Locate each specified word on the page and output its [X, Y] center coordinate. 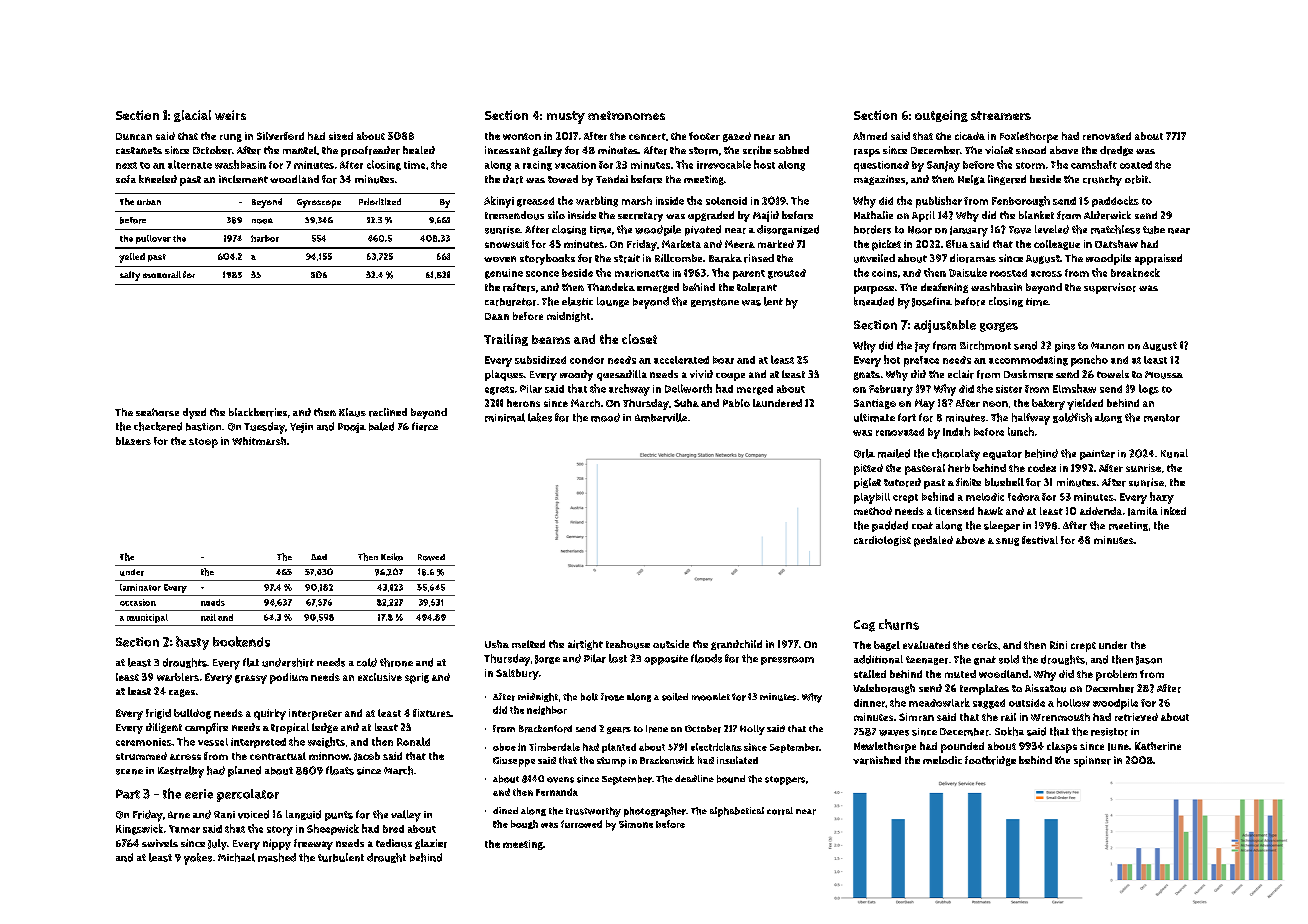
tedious [394, 843]
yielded [1085, 404]
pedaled [933, 541]
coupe [730, 377]
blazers [133, 441]
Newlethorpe [885, 747]
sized [341, 136]
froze [612, 697]
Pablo [736, 403]
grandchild [736, 645]
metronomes [626, 115]
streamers [1001, 115]
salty [130, 276]
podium [289, 678]
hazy [1162, 498]
